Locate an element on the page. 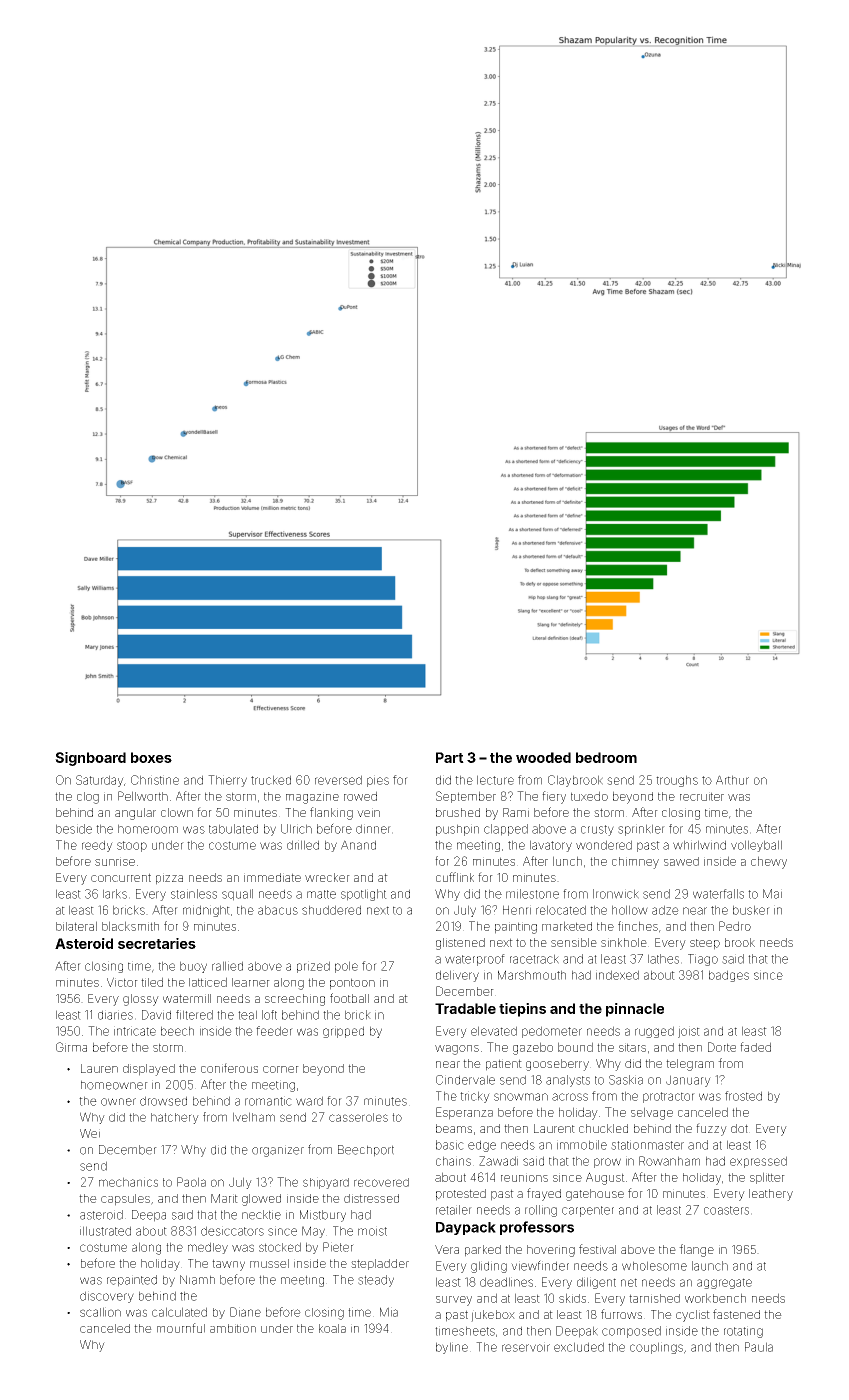  selvage is located at coordinates (652, 1113).
